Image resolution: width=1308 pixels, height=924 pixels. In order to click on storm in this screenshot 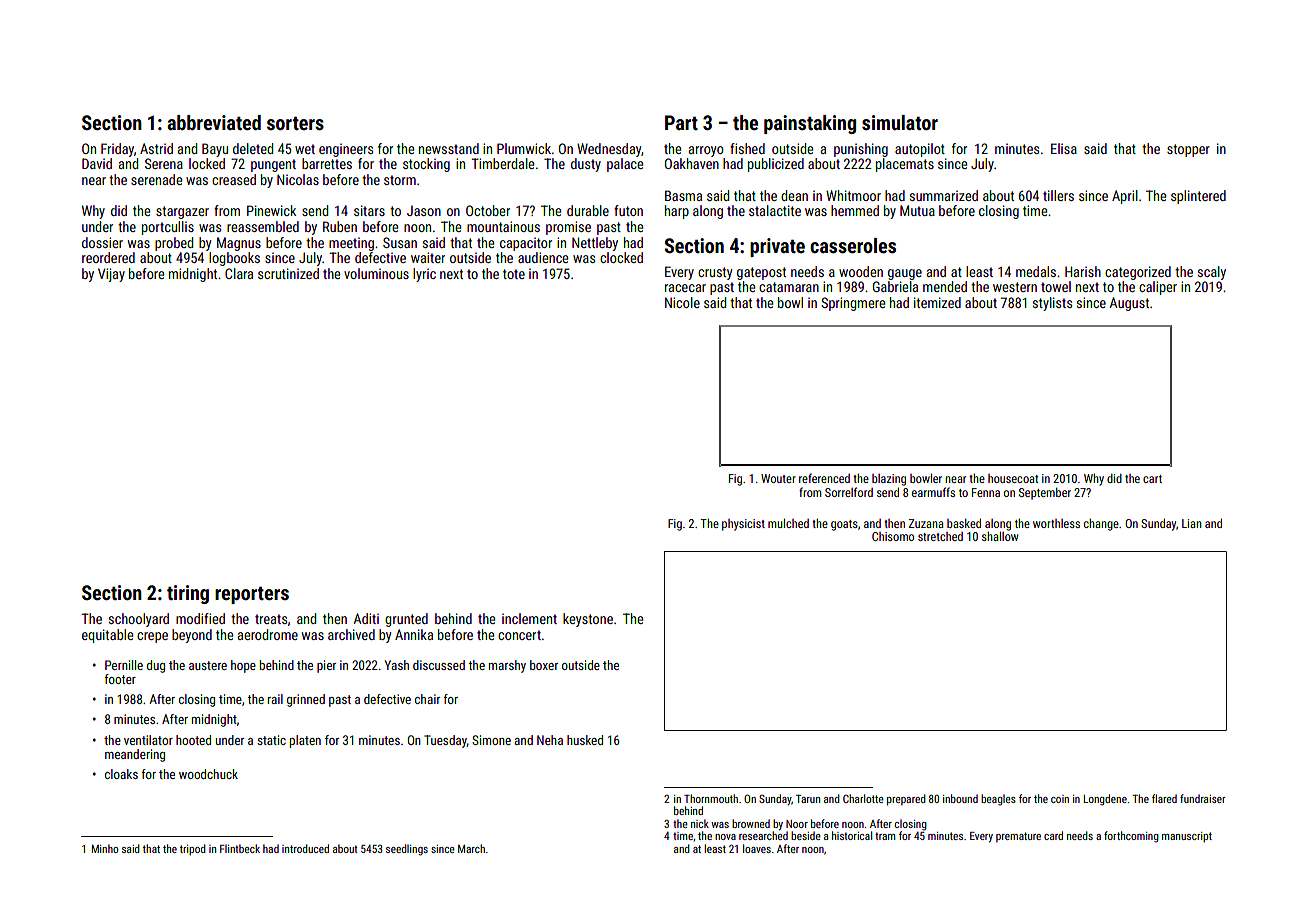, I will do `click(400, 180)`.
